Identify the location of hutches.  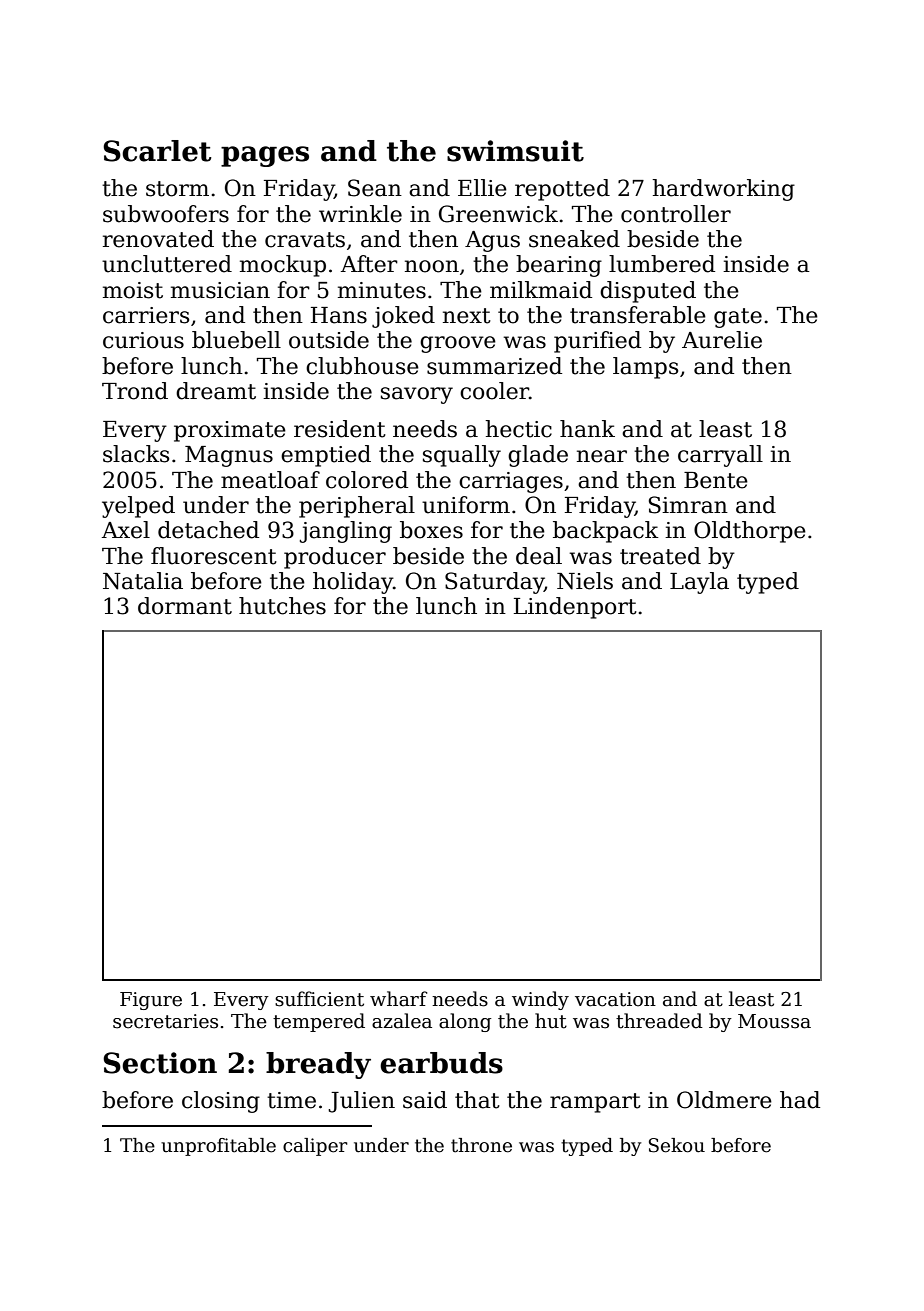
(282, 606).
